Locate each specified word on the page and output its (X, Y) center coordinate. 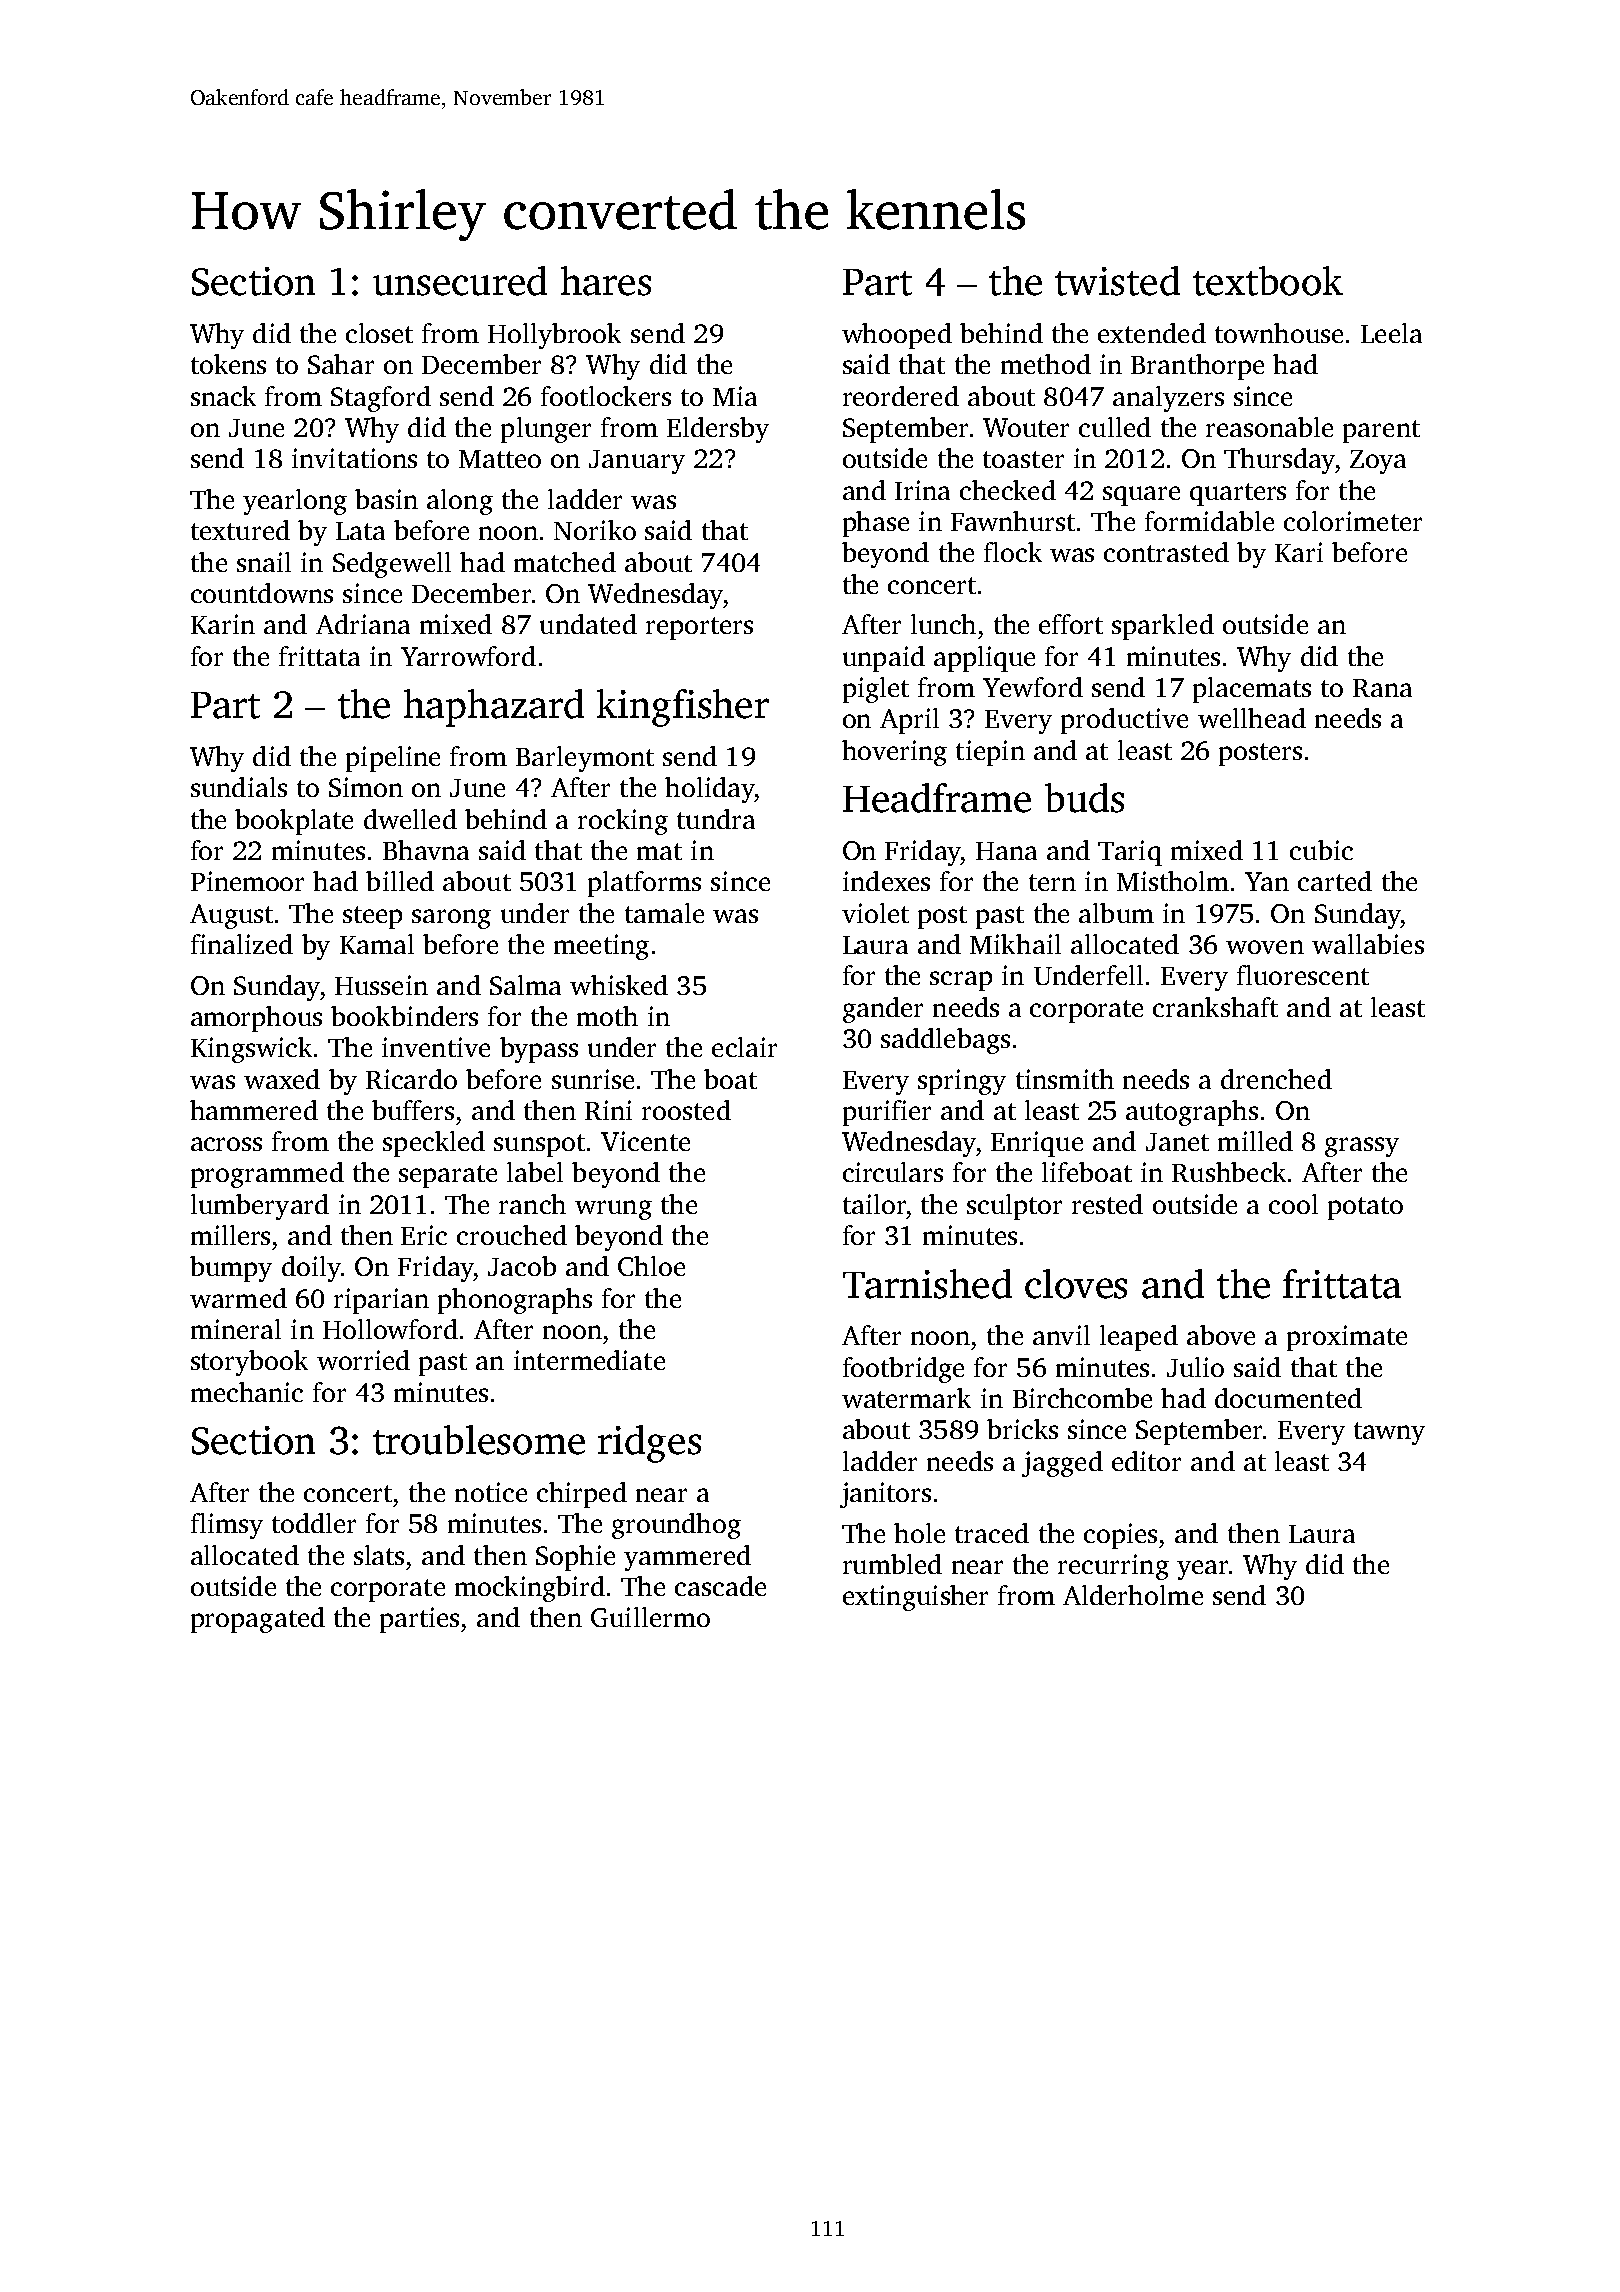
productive (1124, 721)
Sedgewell (392, 565)
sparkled (1163, 627)
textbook (1268, 281)
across (226, 1144)
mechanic (247, 1392)
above (1221, 1335)
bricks (1022, 1429)
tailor (874, 1204)
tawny (1389, 1433)
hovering (894, 753)
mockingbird (530, 1589)
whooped (897, 336)
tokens (228, 364)
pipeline (393, 759)
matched (565, 562)
